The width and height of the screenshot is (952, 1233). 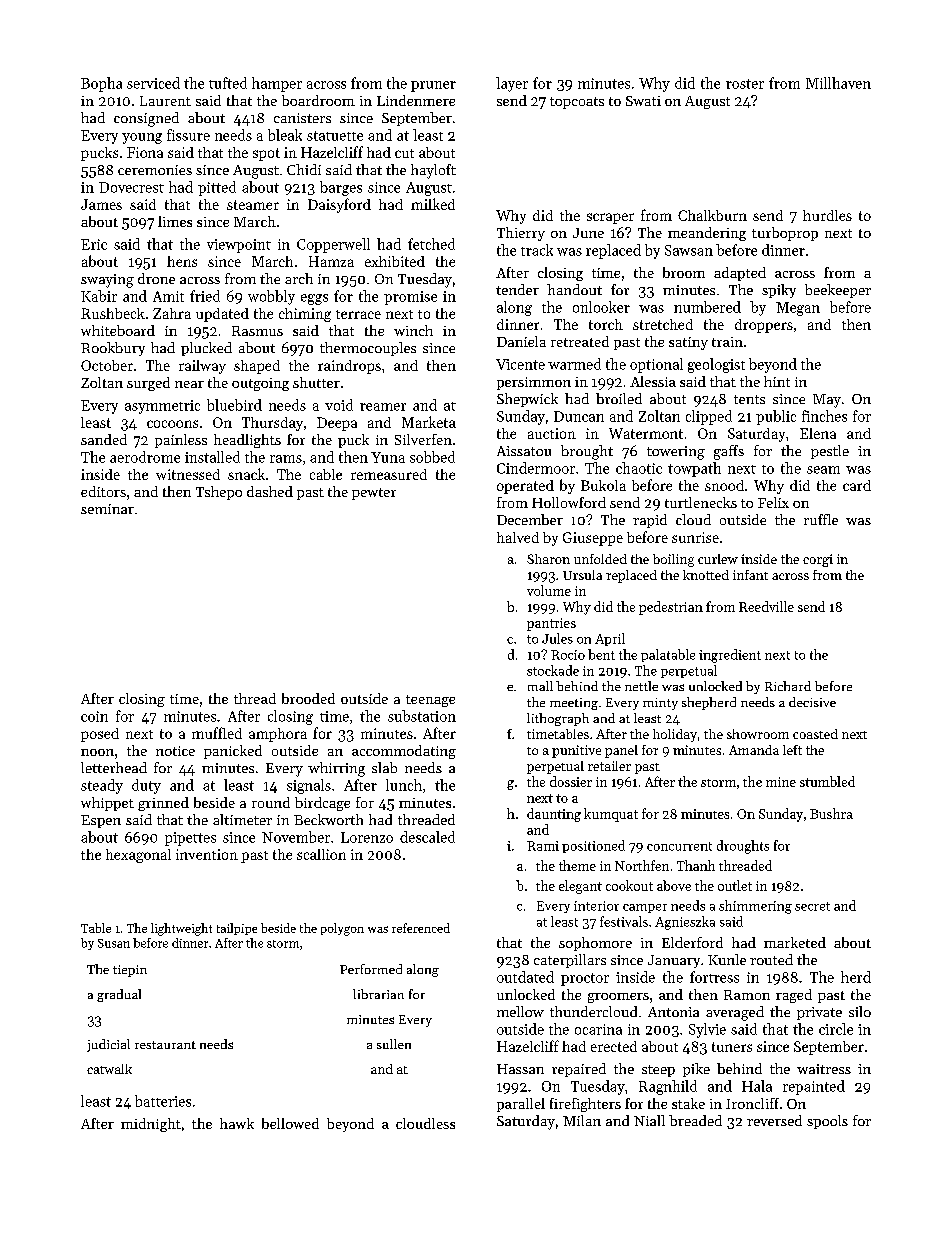 What do you see at coordinates (101, 84) in the screenshot?
I see `Bopha` at bounding box center [101, 84].
